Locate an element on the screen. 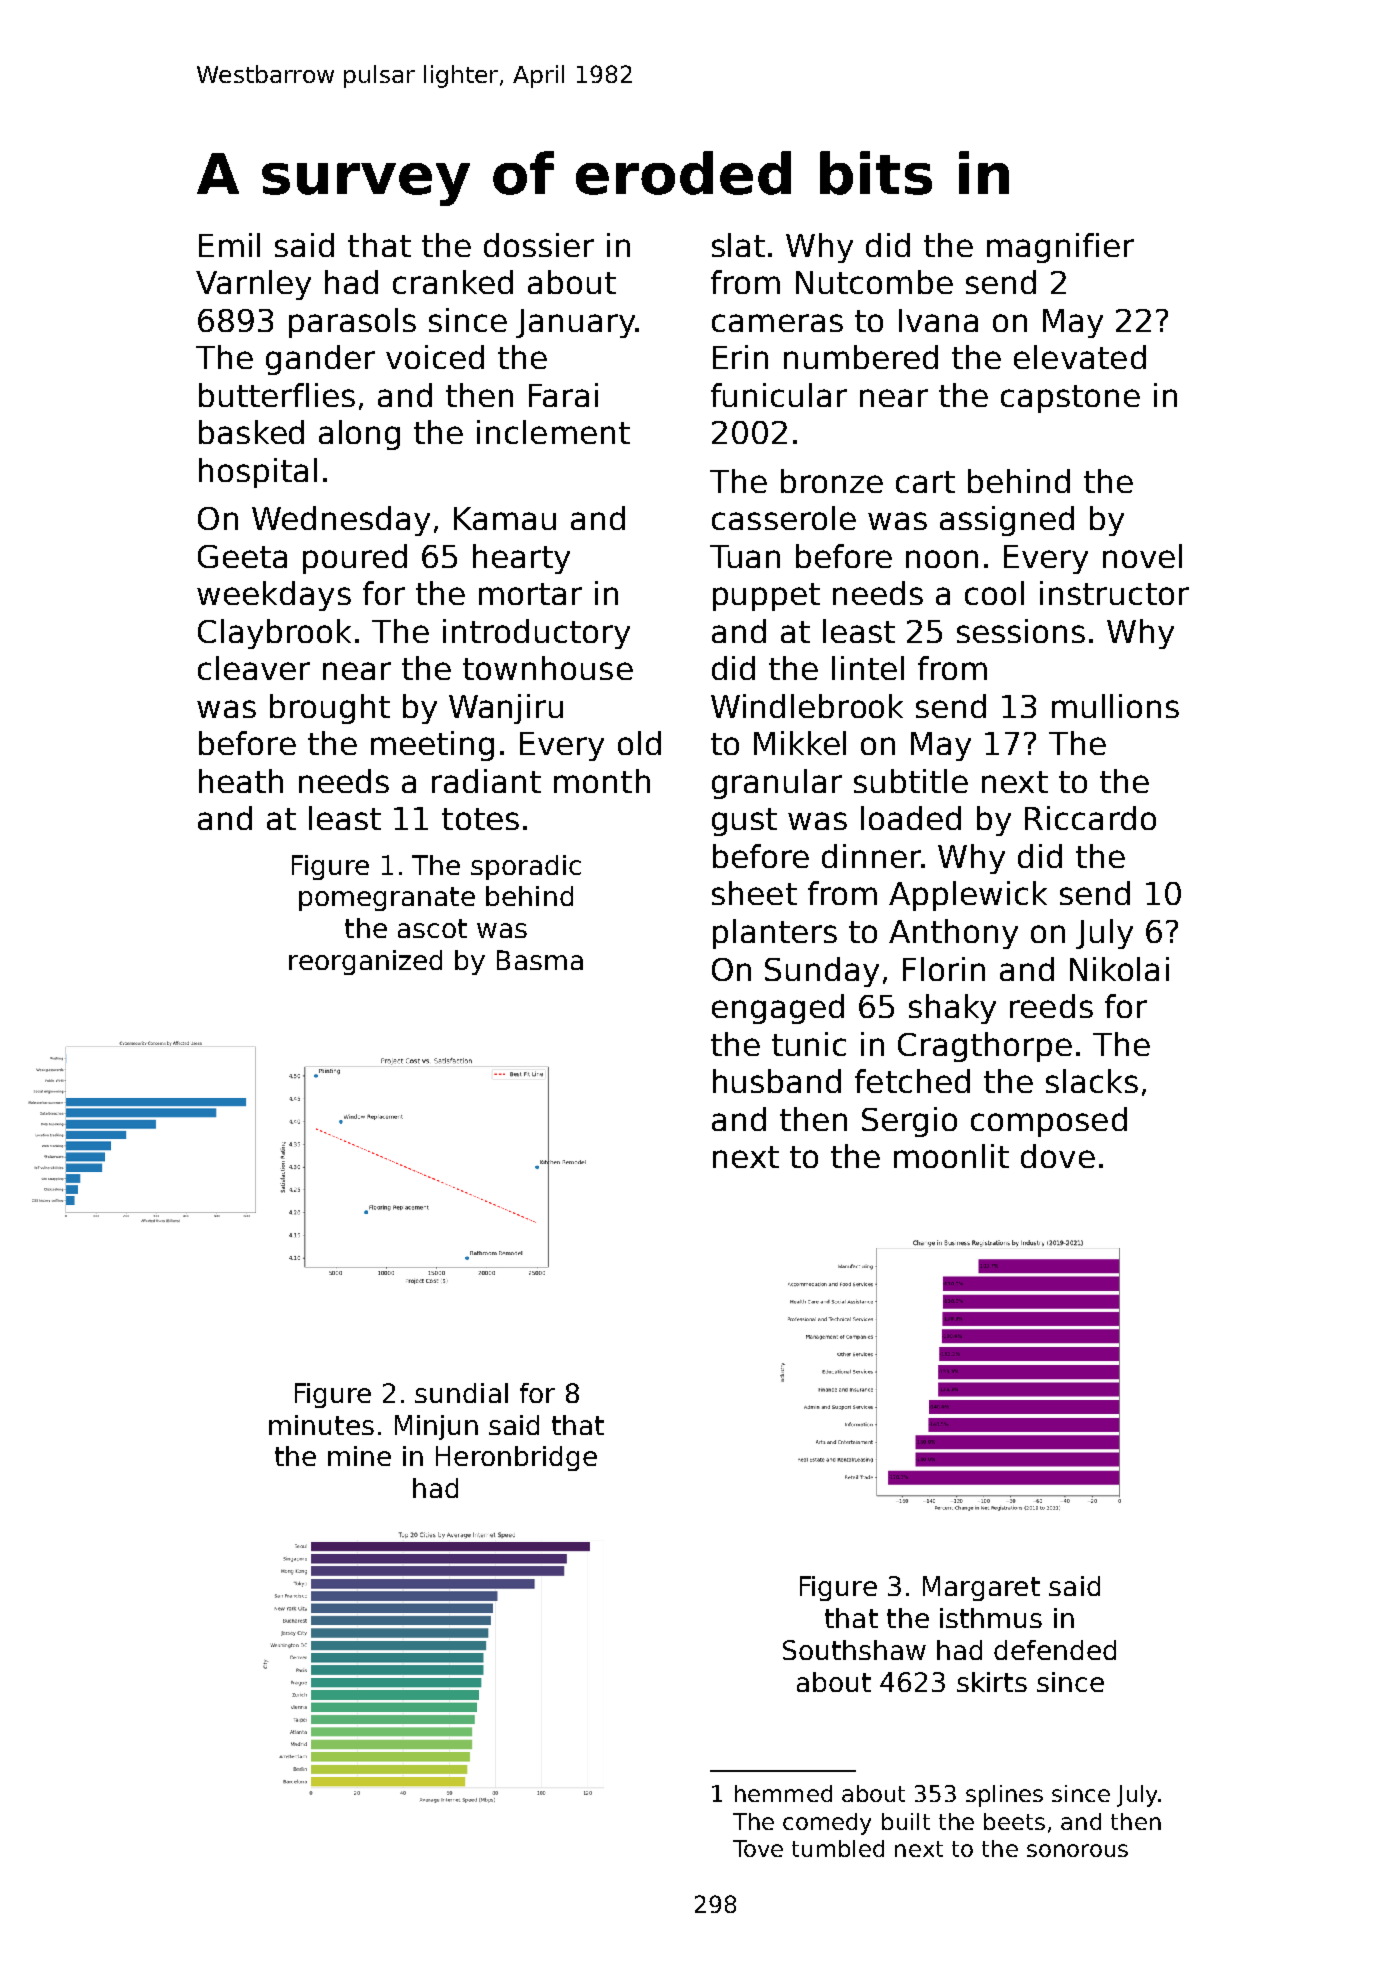 Image resolution: width=1386 pixels, height=1969 pixels. brought is located at coordinates (330, 709).
